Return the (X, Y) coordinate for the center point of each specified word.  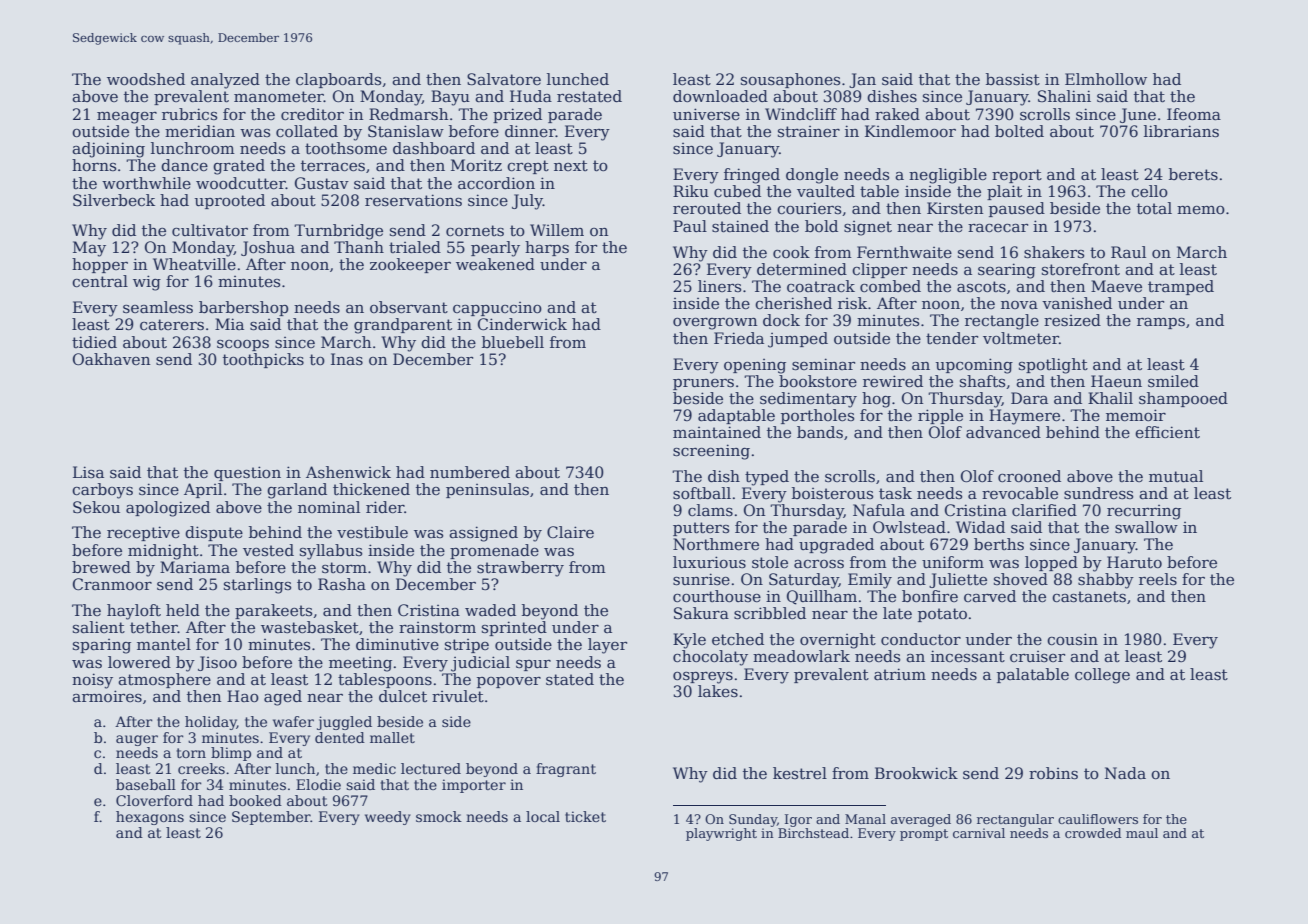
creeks (201, 768)
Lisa (88, 472)
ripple (940, 416)
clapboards (338, 80)
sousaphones (790, 80)
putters (701, 529)
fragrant (566, 770)
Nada (1125, 773)
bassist (1013, 79)
